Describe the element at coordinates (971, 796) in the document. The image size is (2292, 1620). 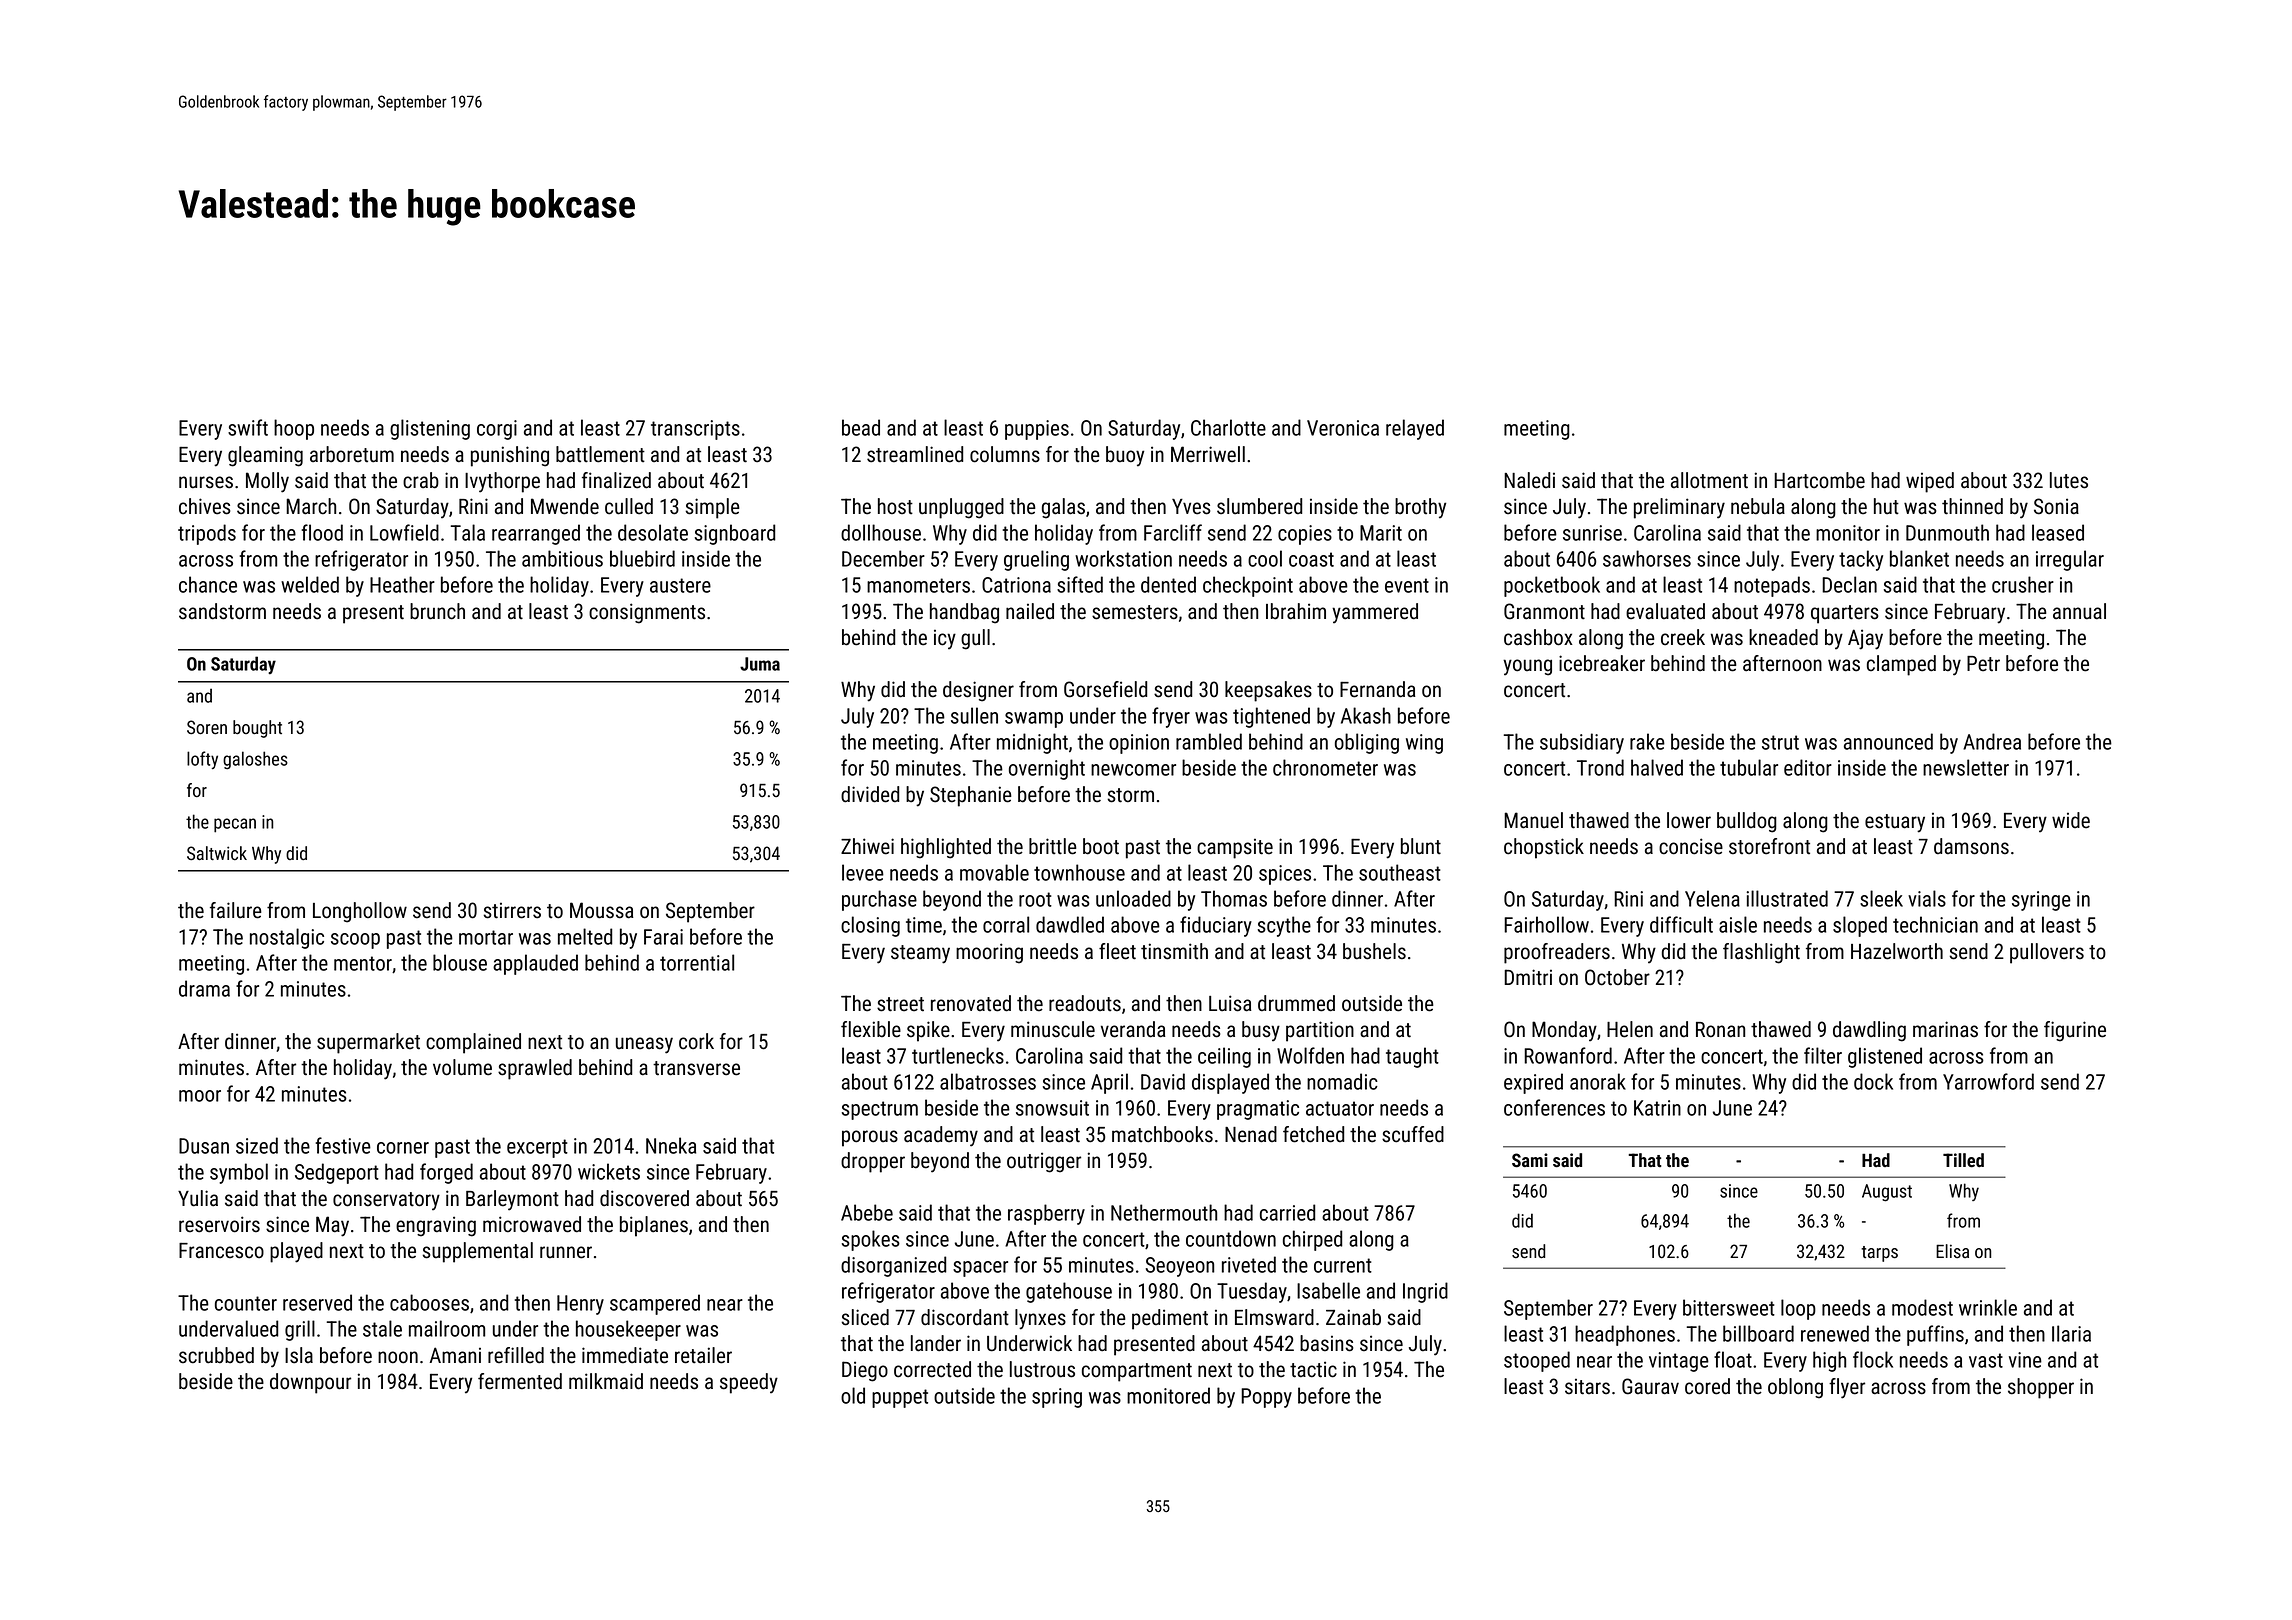
I see `Stephanie` at that location.
